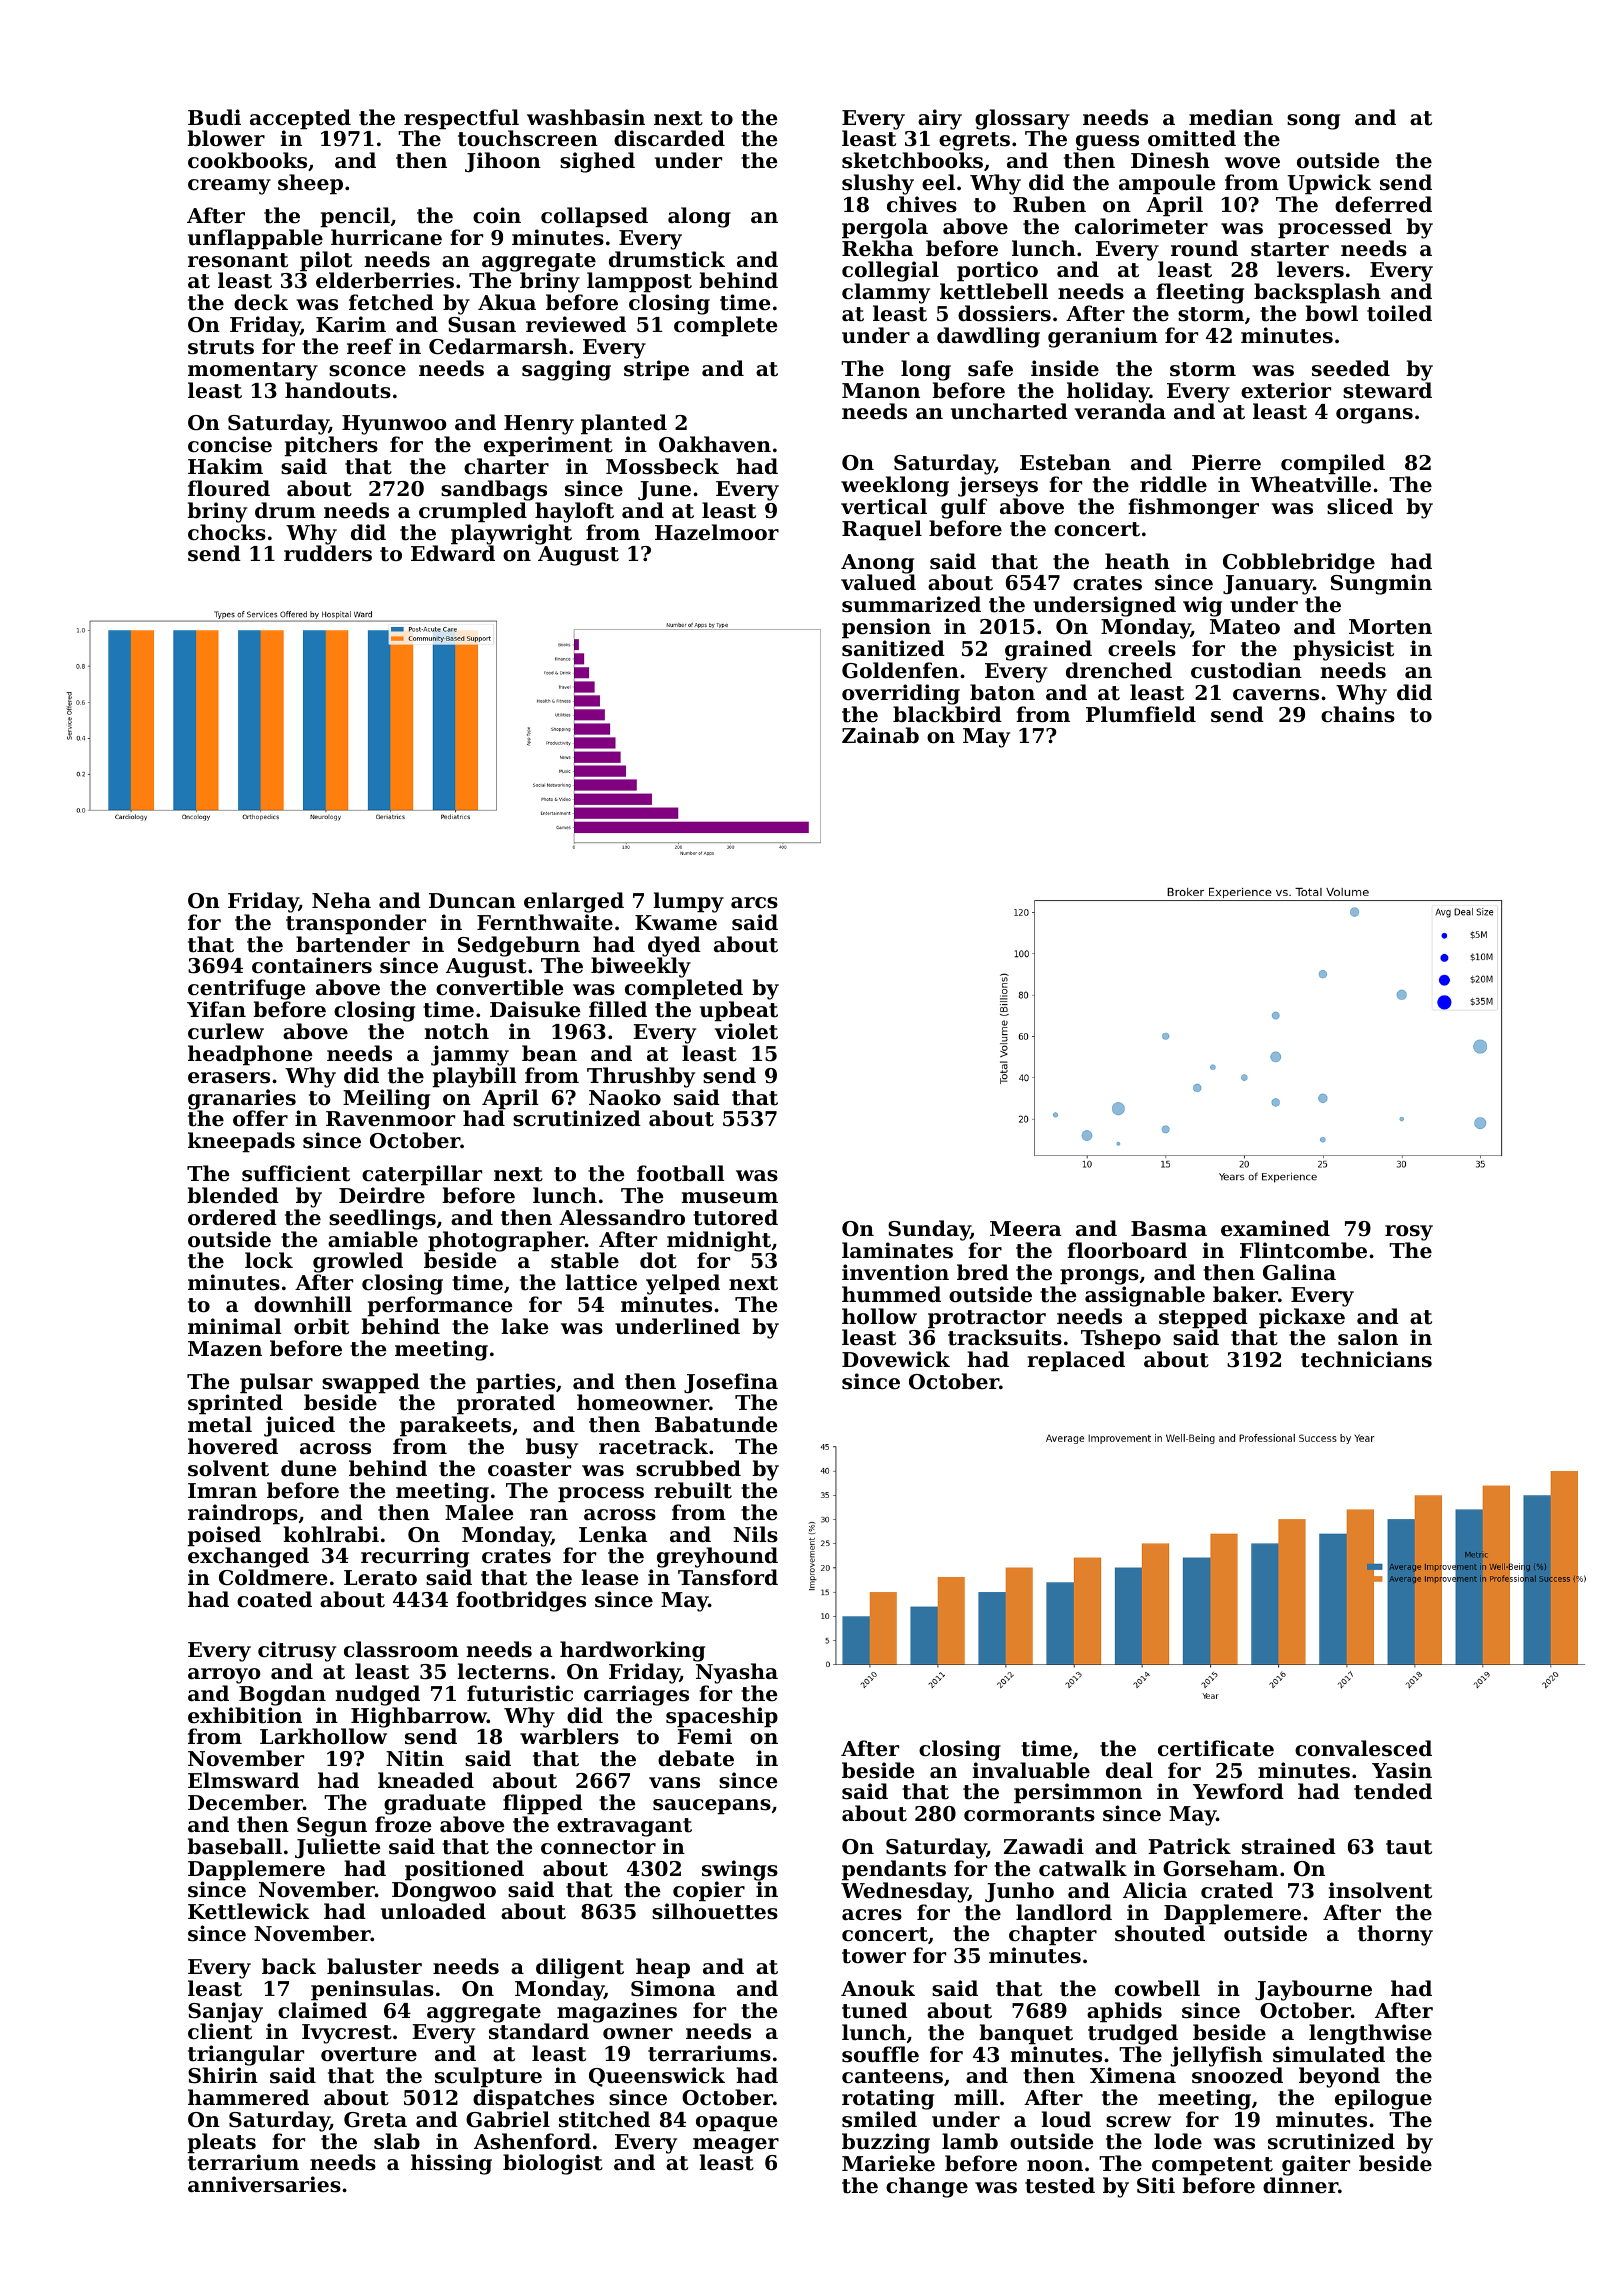  Describe the element at coordinates (1216, 1748) in the screenshot. I see `certificate` at that location.
